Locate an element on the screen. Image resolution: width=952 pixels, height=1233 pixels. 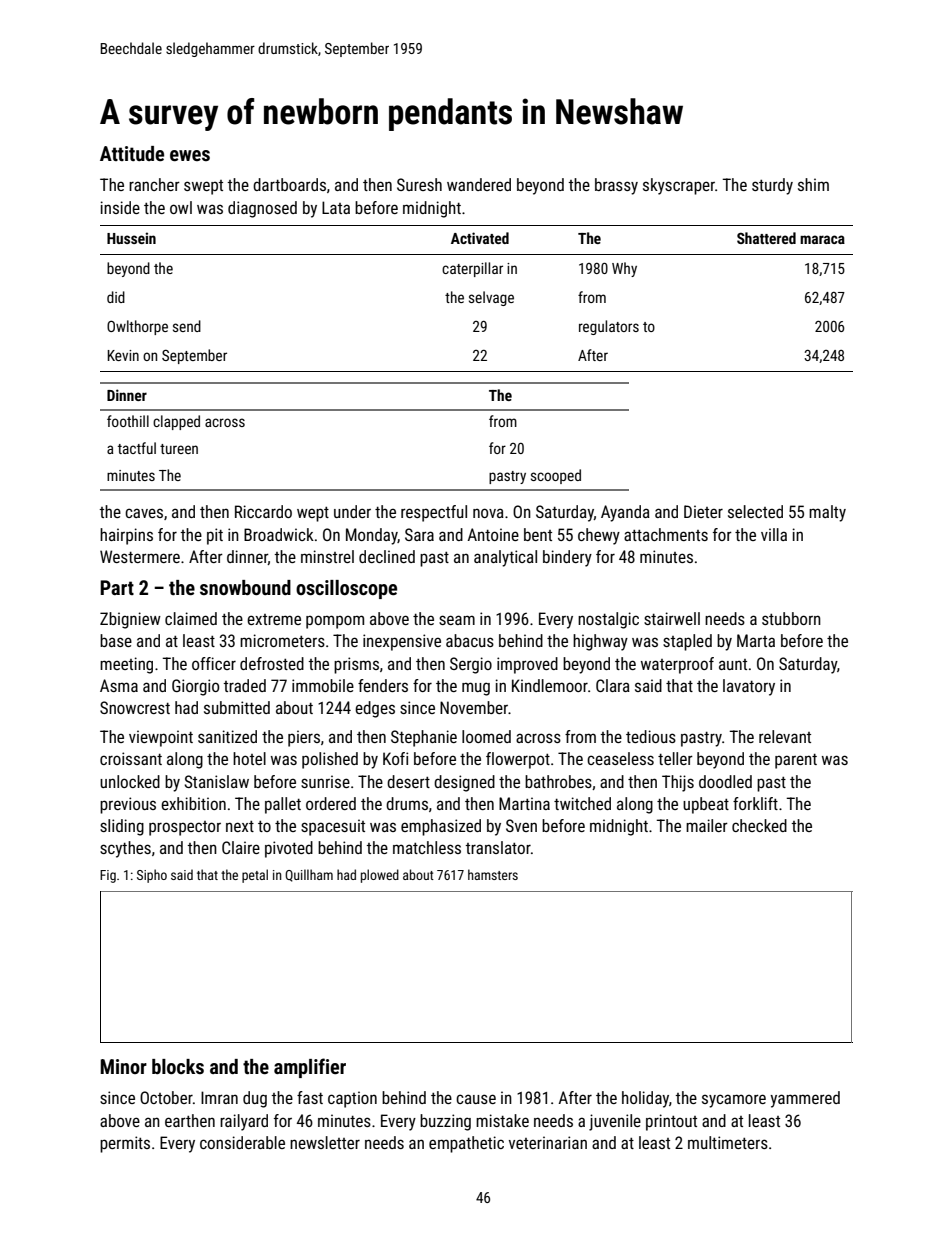
Claire is located at coordinates (241, 847).
